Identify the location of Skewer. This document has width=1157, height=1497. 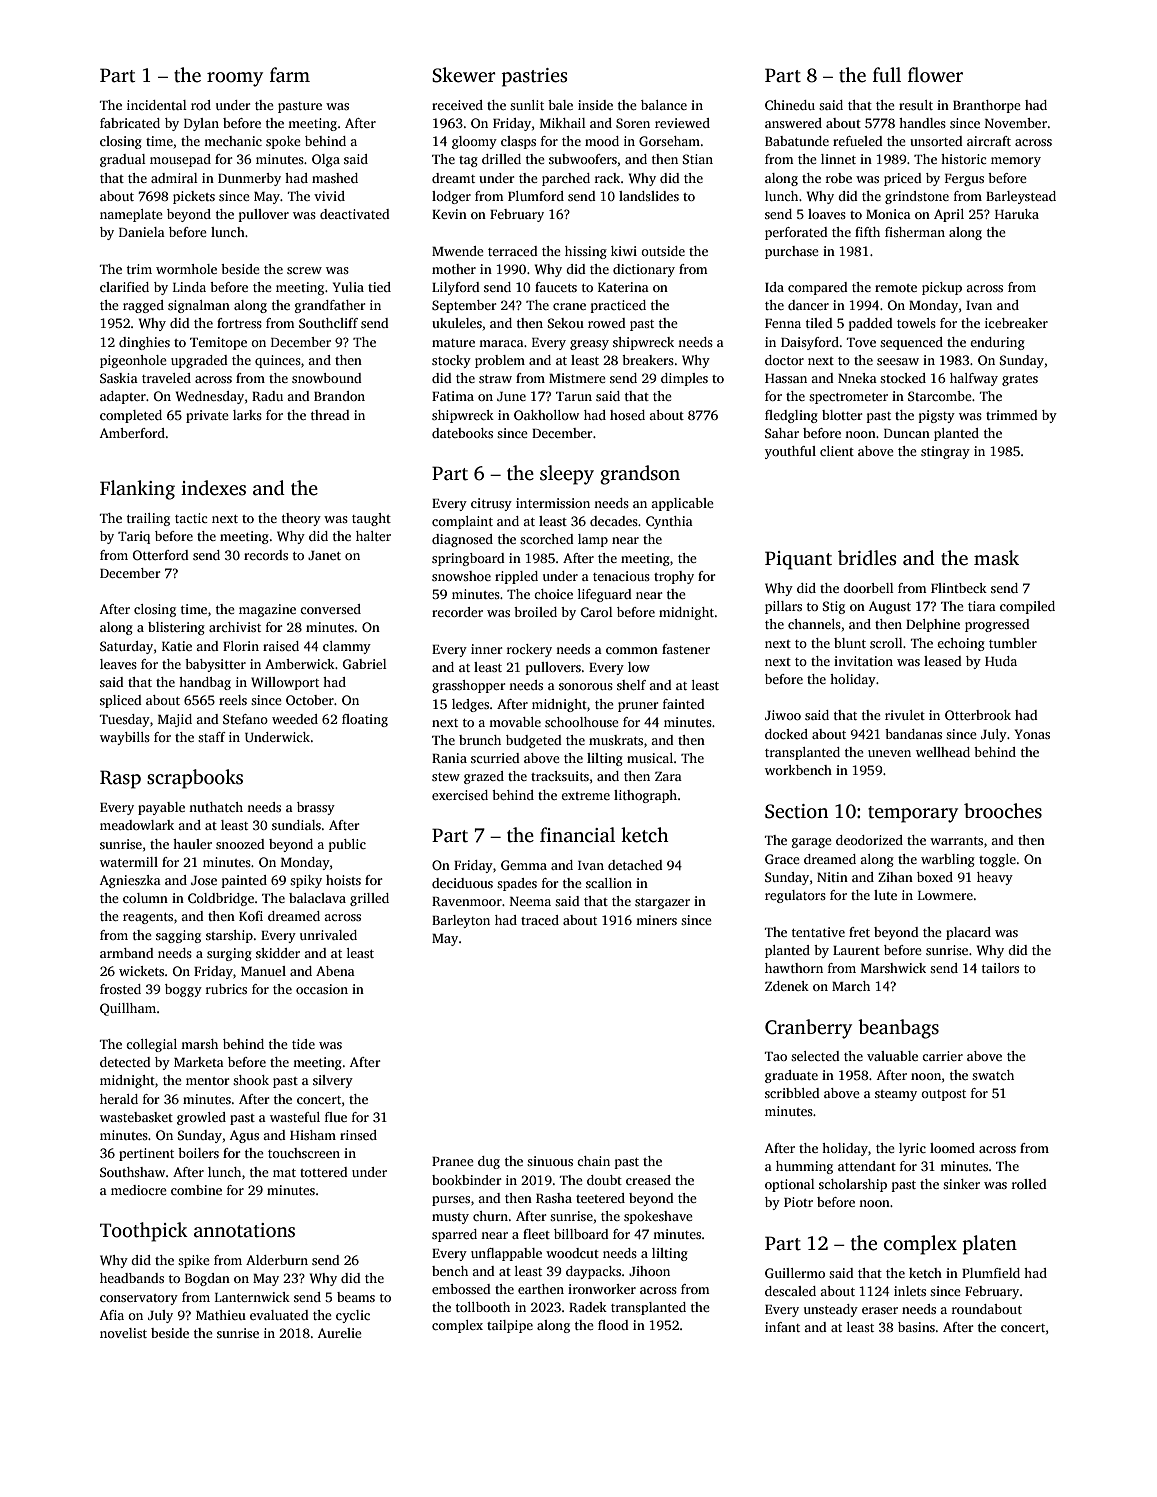
(464, 75).
